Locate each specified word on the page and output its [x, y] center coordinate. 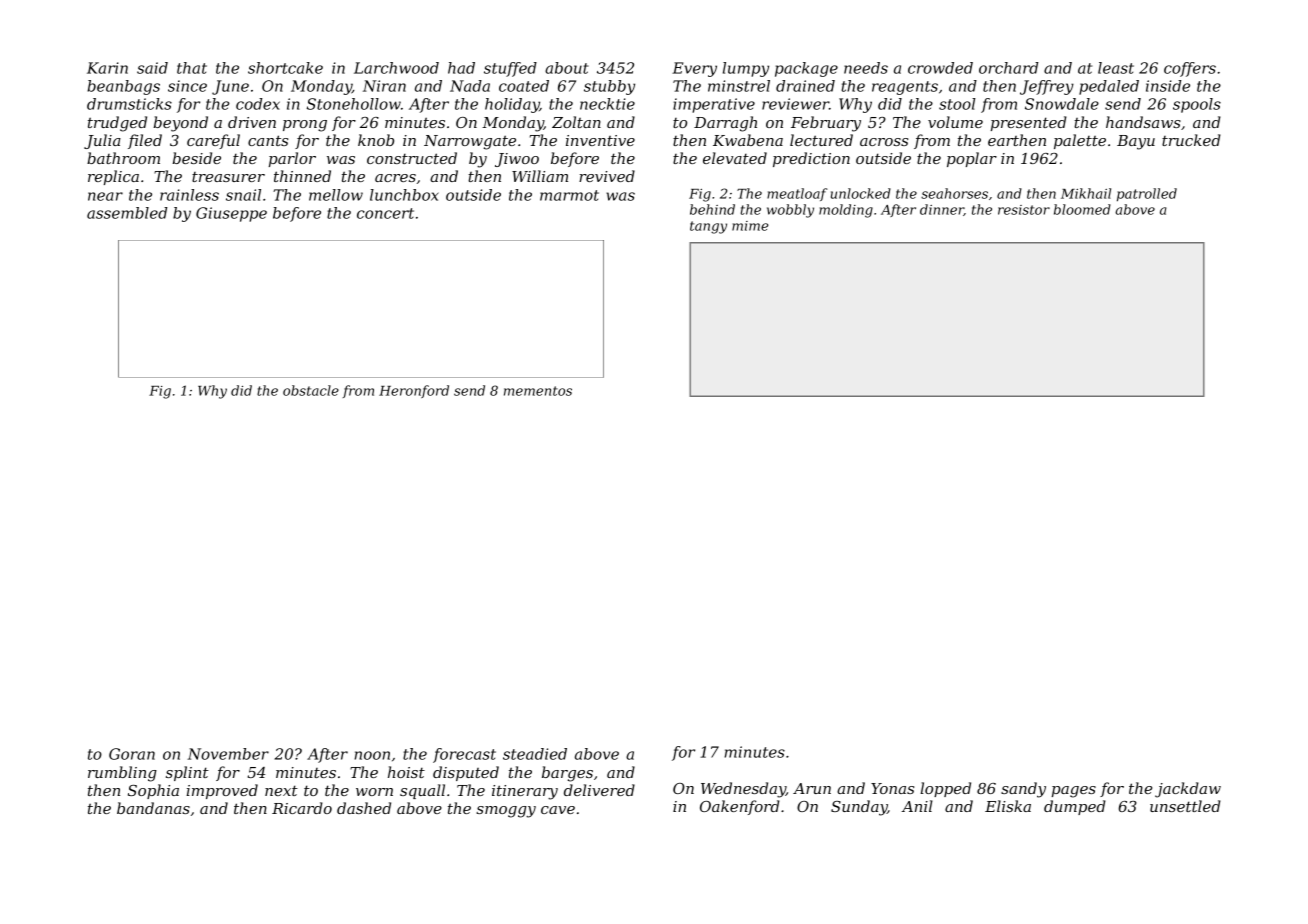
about [567, 68]
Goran [132, 754]
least [1116, 68]
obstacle [311, 390]
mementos [538, 391]
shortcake [285, 68]
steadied [535, 754]
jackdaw [1188, 790]
